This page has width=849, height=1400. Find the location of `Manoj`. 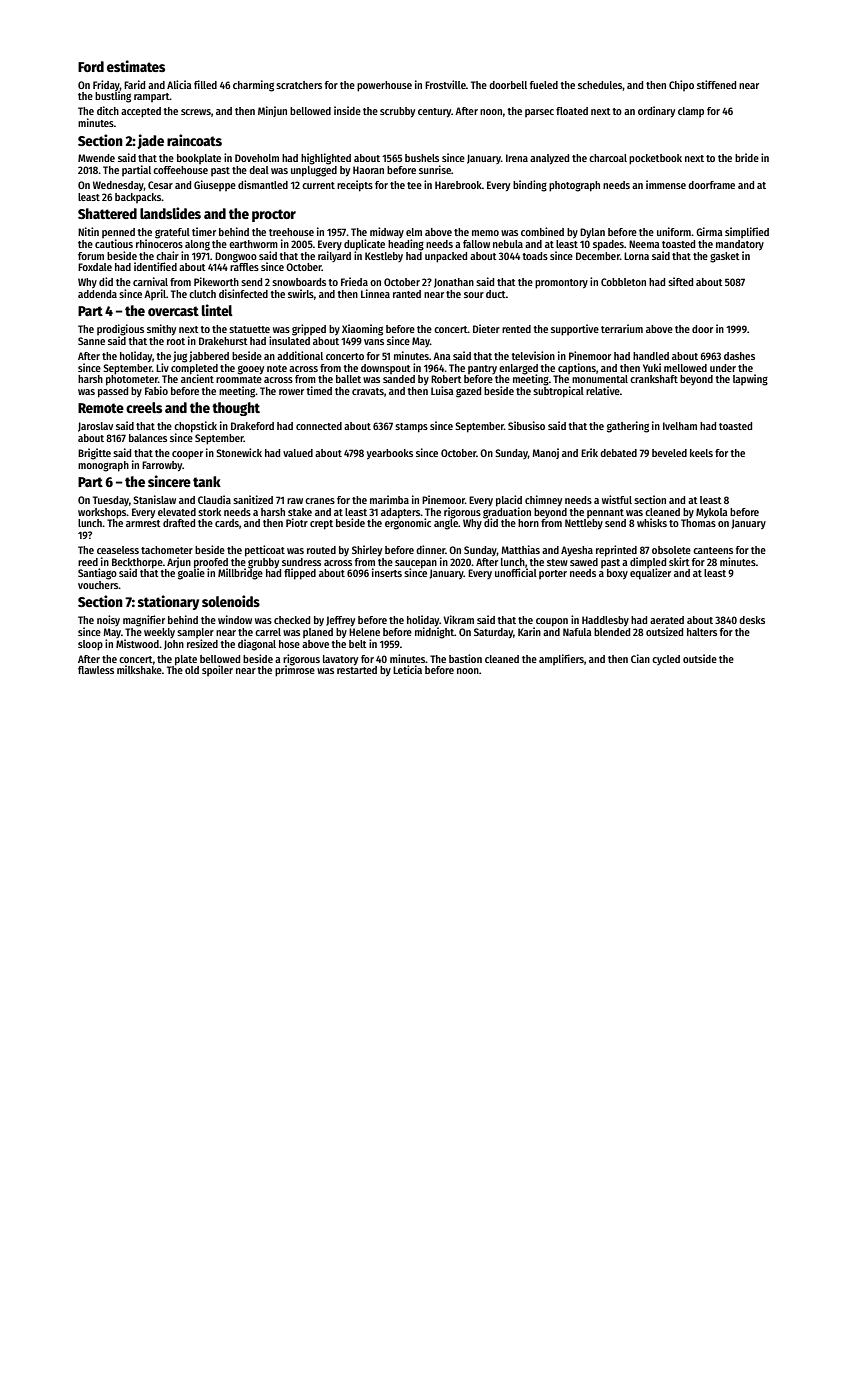

Manoj is located at coordinates (545, 453).
